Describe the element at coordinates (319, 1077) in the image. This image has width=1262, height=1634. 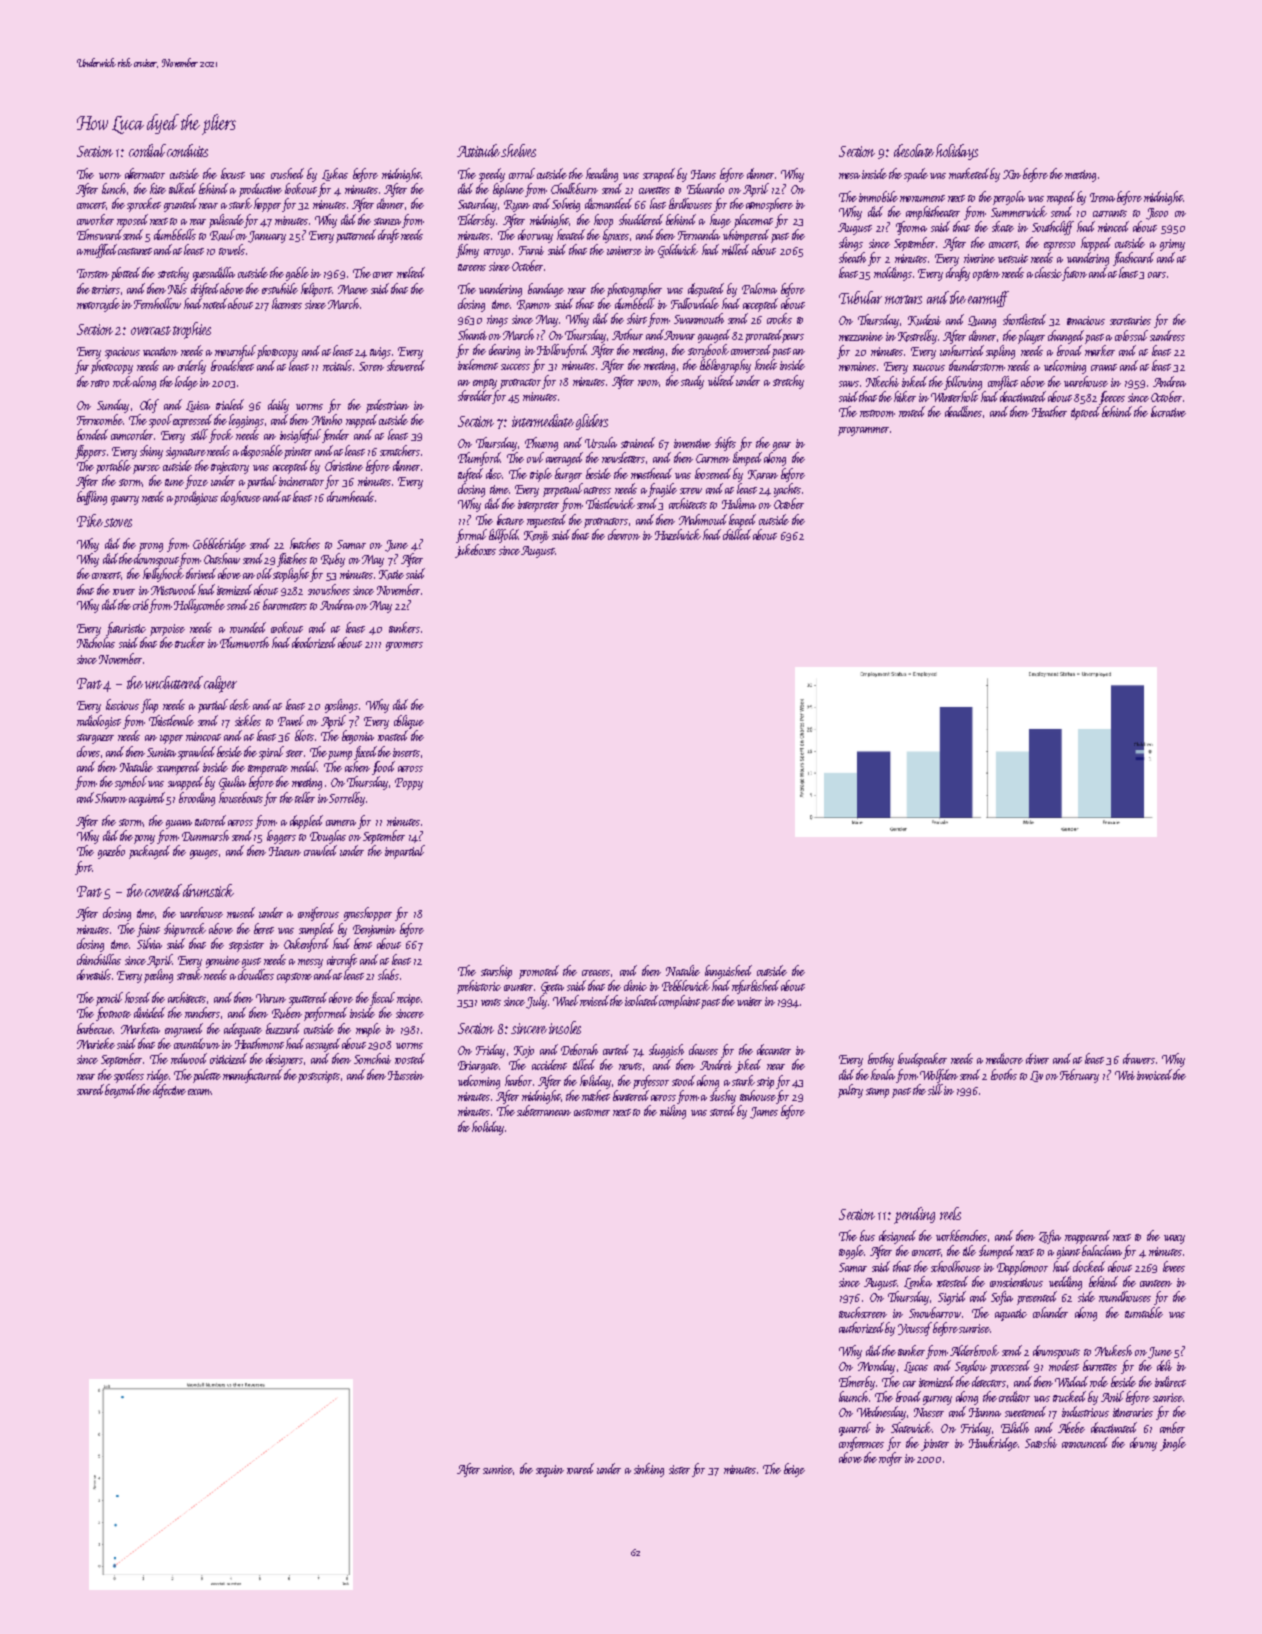
I see `postscripts` at that location.
